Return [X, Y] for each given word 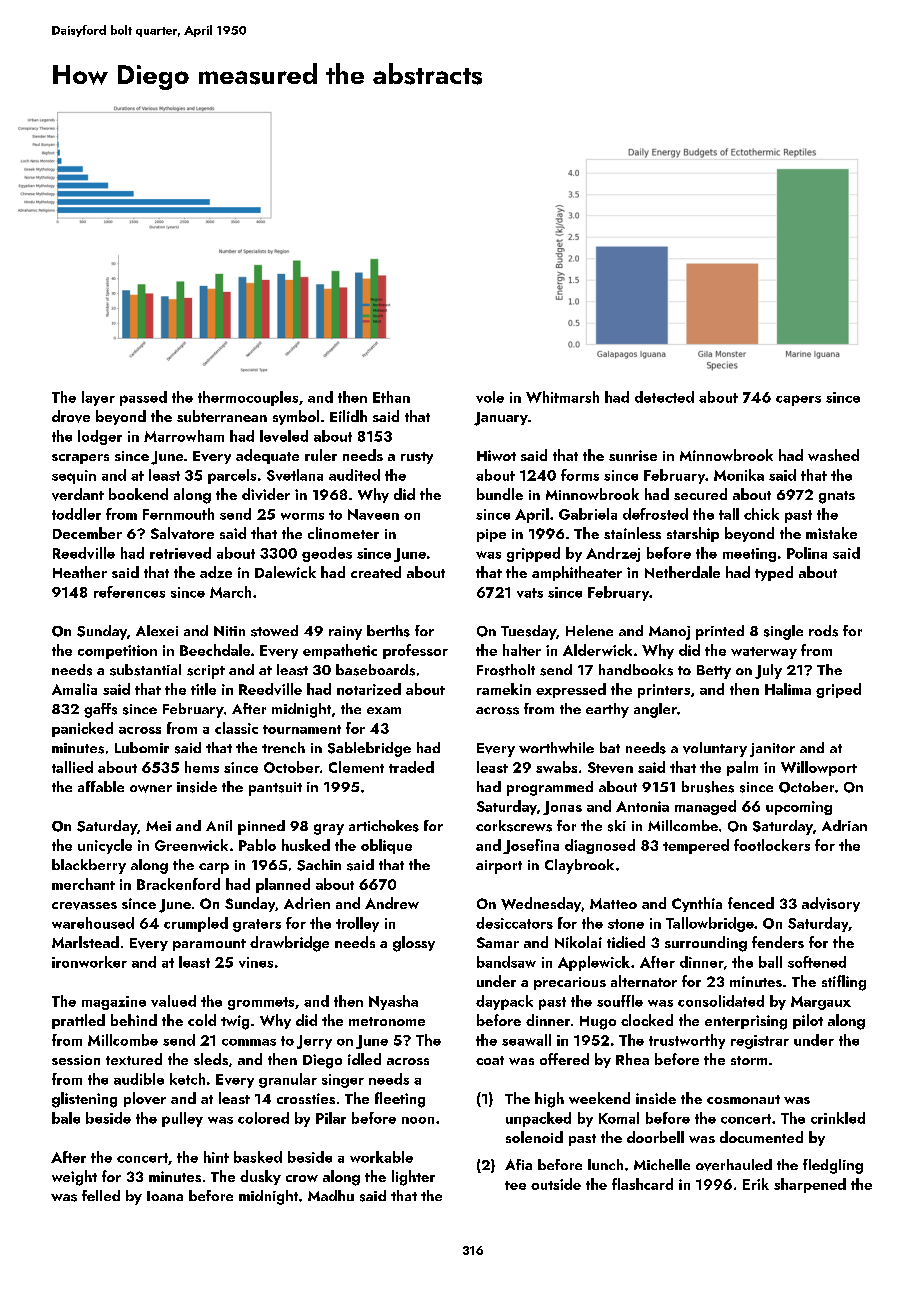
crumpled [196, 924]
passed [143, 398]
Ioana [165, 1196]
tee [515, 1185]
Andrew [392, 903]
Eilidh [348, 416]
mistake [831, 533]
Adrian [844, 825]
